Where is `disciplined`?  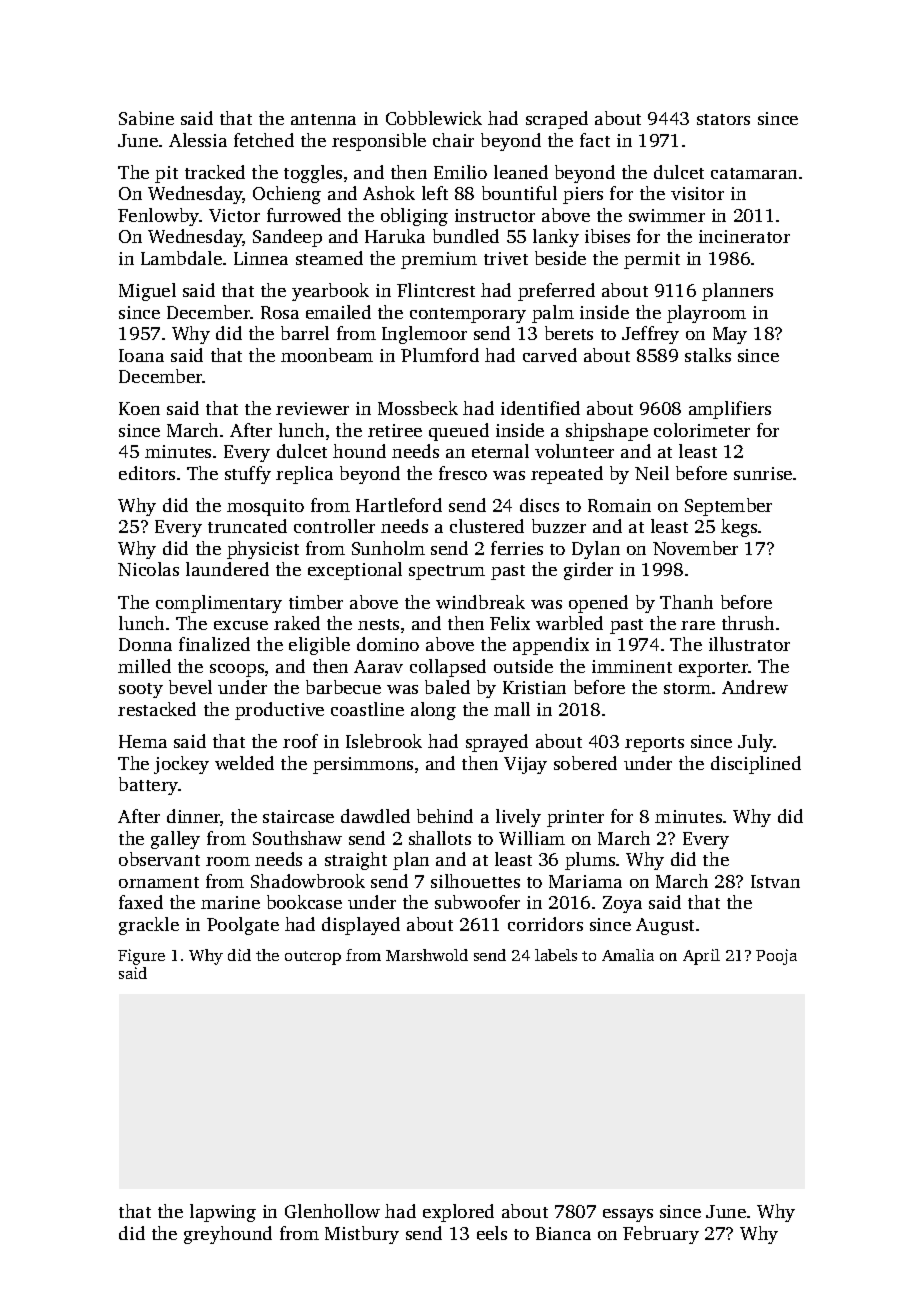 disciplined is located at coordinates (756, 765).
